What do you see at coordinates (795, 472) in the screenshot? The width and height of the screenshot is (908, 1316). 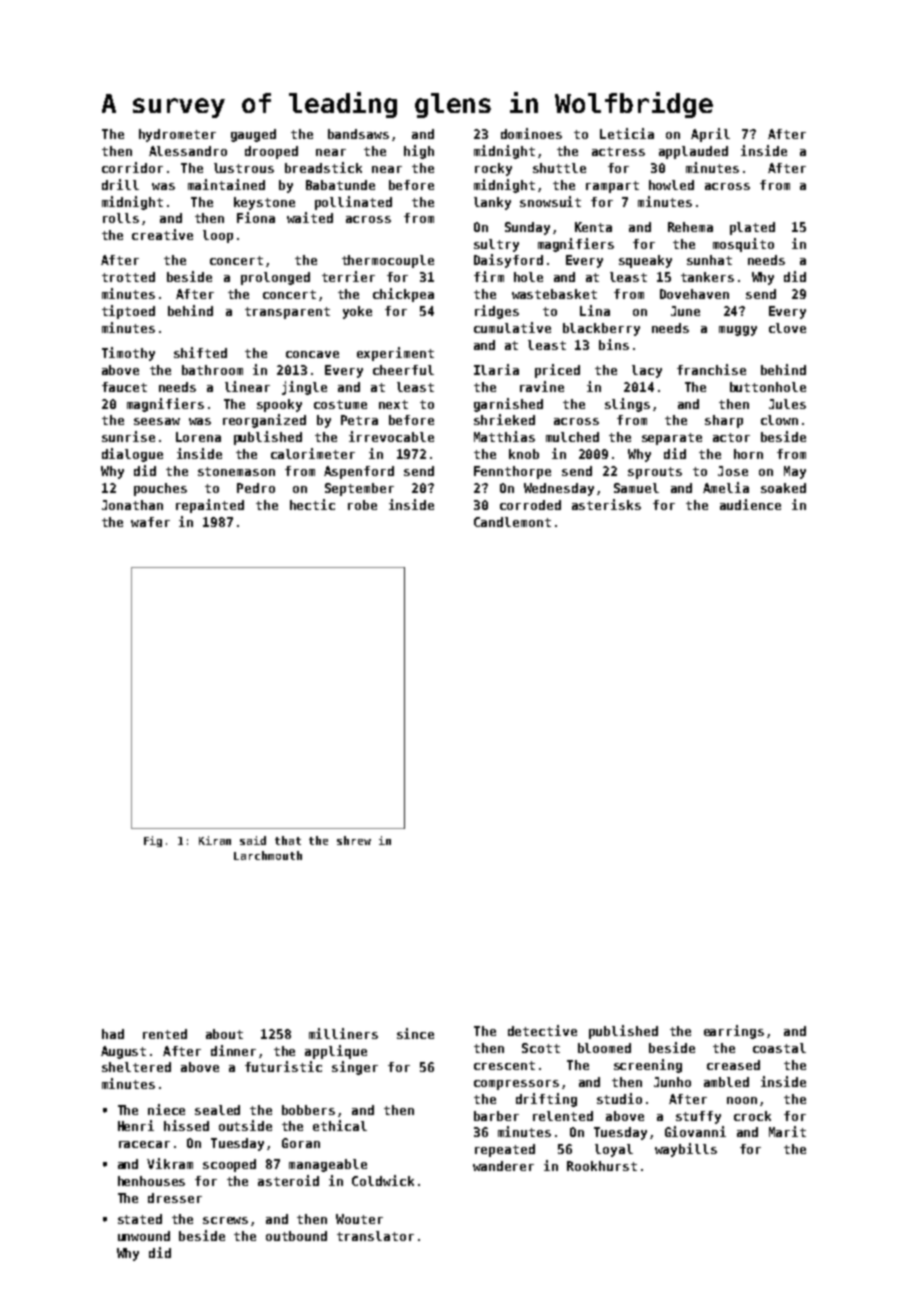 I see `May` at bounding box center [795, 472].
